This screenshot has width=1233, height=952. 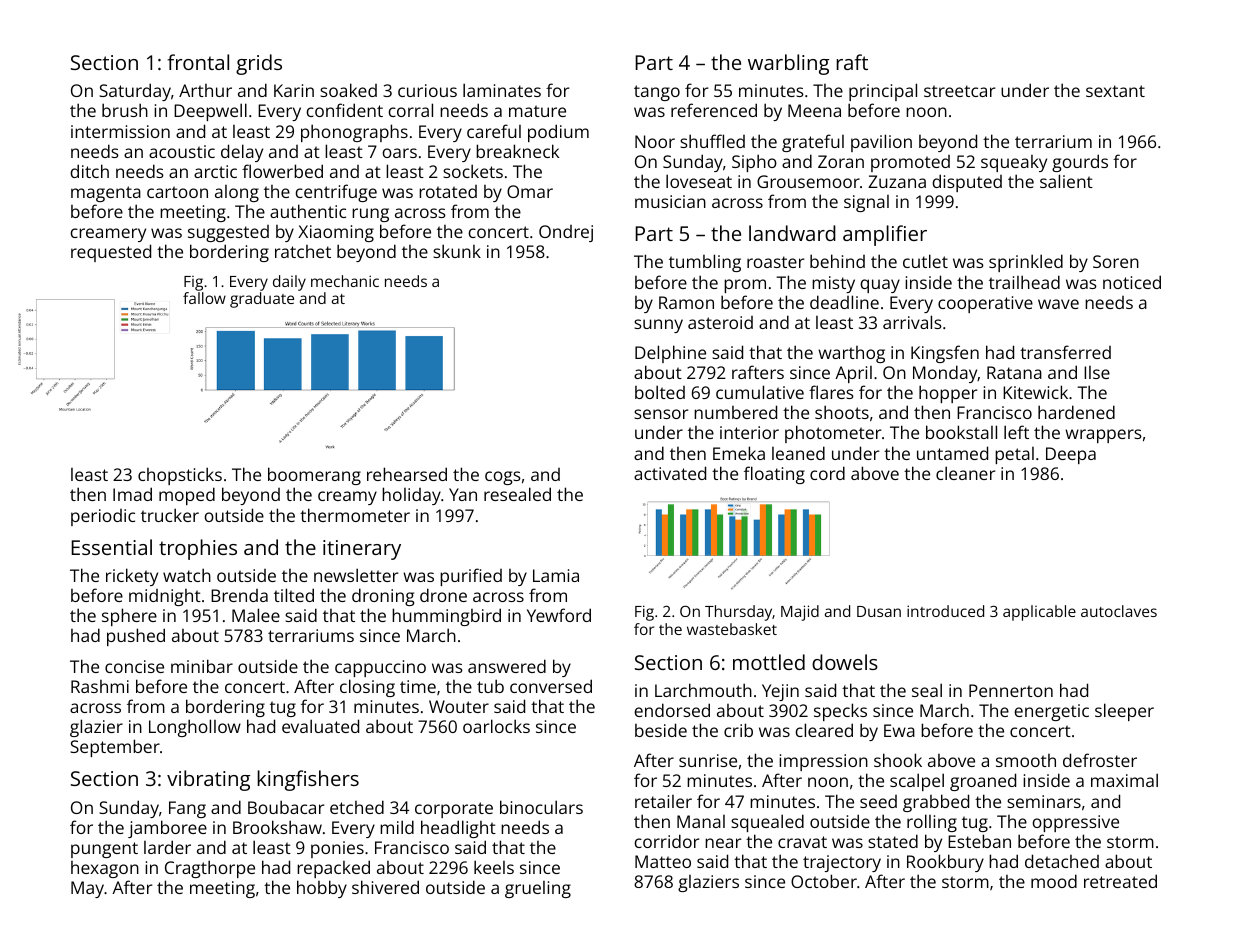 I want to click on signal, so click(x=866, y=203).
